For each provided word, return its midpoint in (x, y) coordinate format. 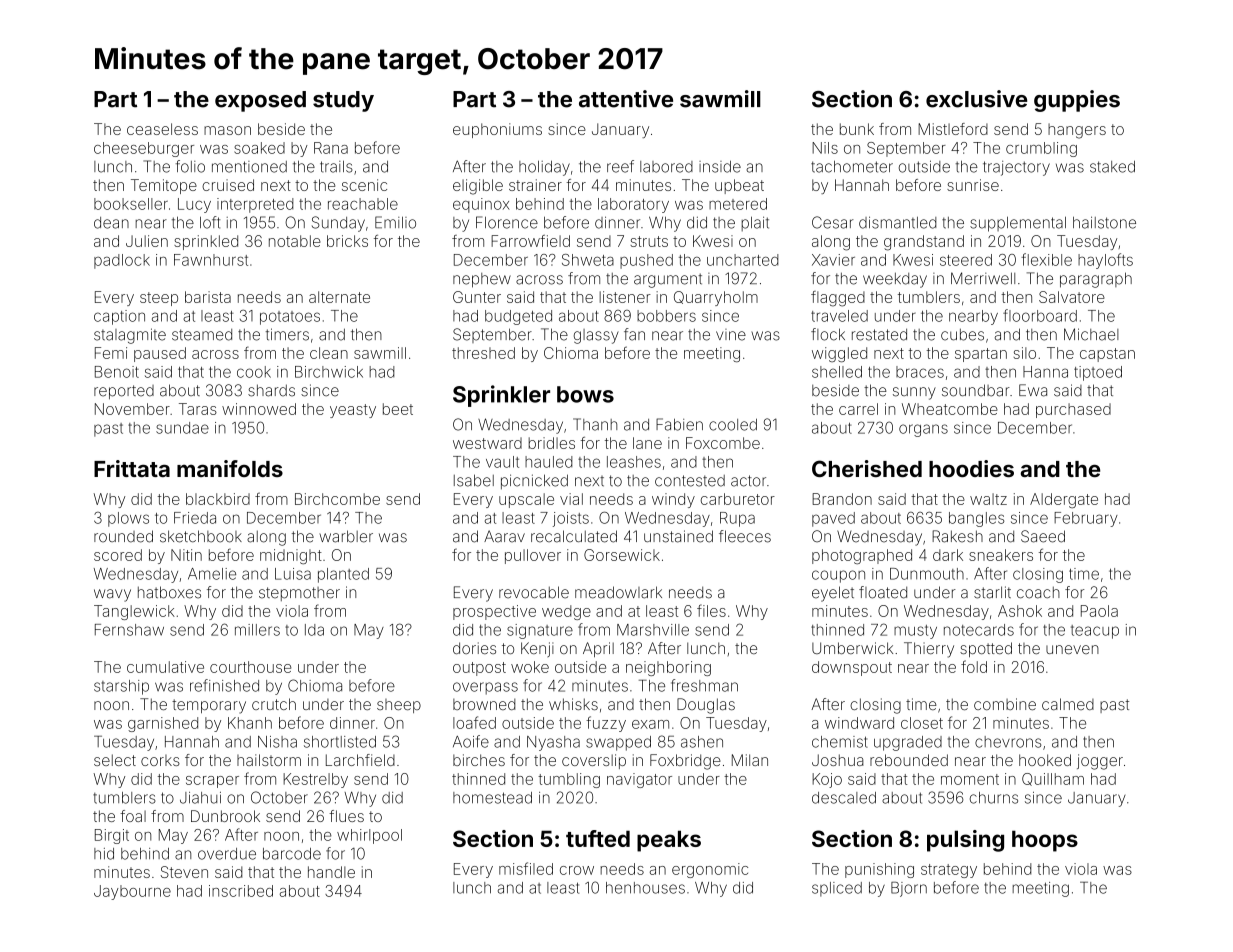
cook (254, 372)
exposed (260, 101)
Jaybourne (132, 892)
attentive (626, 99)
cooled (733, 425)
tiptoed (1098, 373)
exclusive (976, 99)
